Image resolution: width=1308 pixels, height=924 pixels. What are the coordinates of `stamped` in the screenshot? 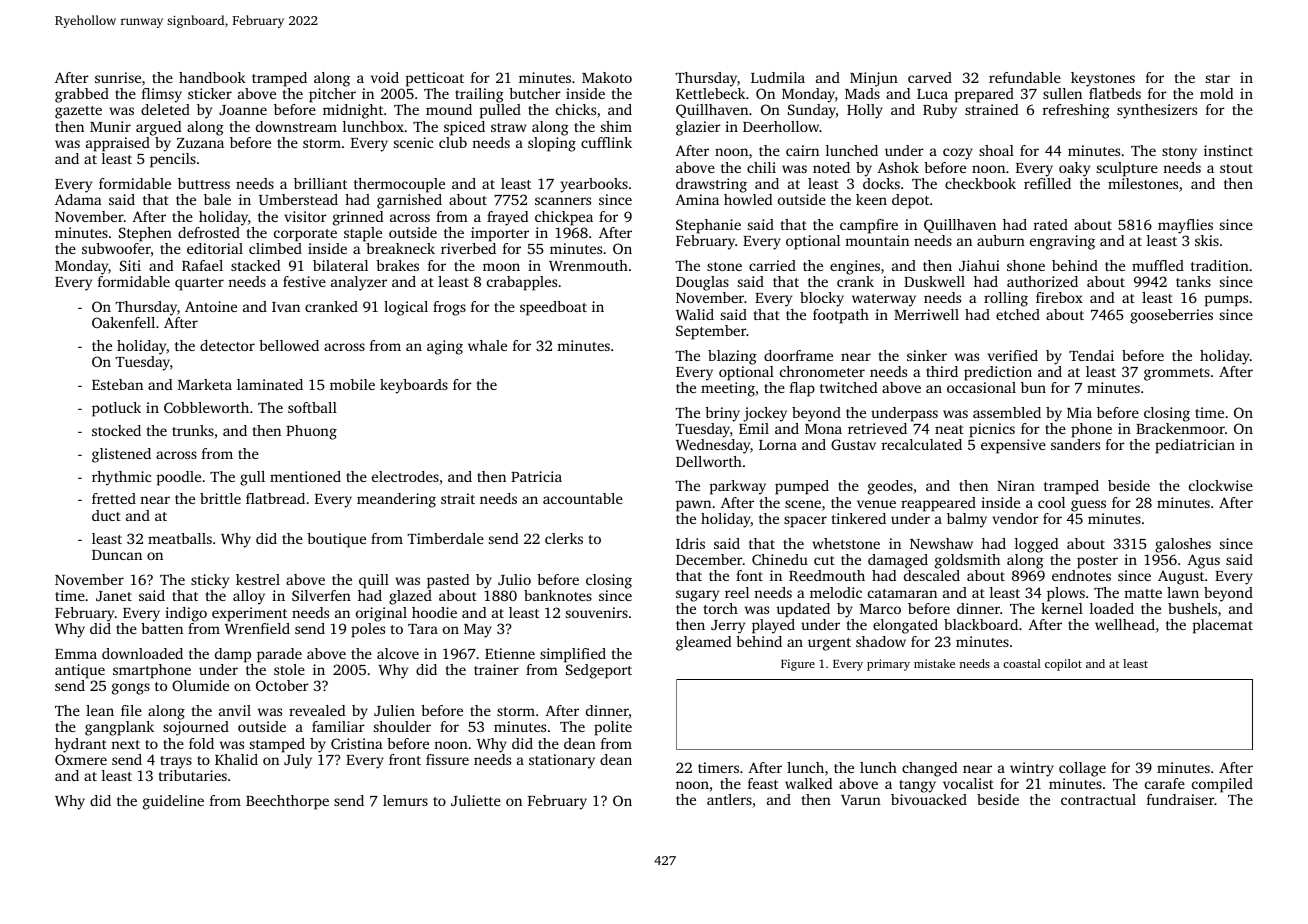 It's located at (277, 745).
